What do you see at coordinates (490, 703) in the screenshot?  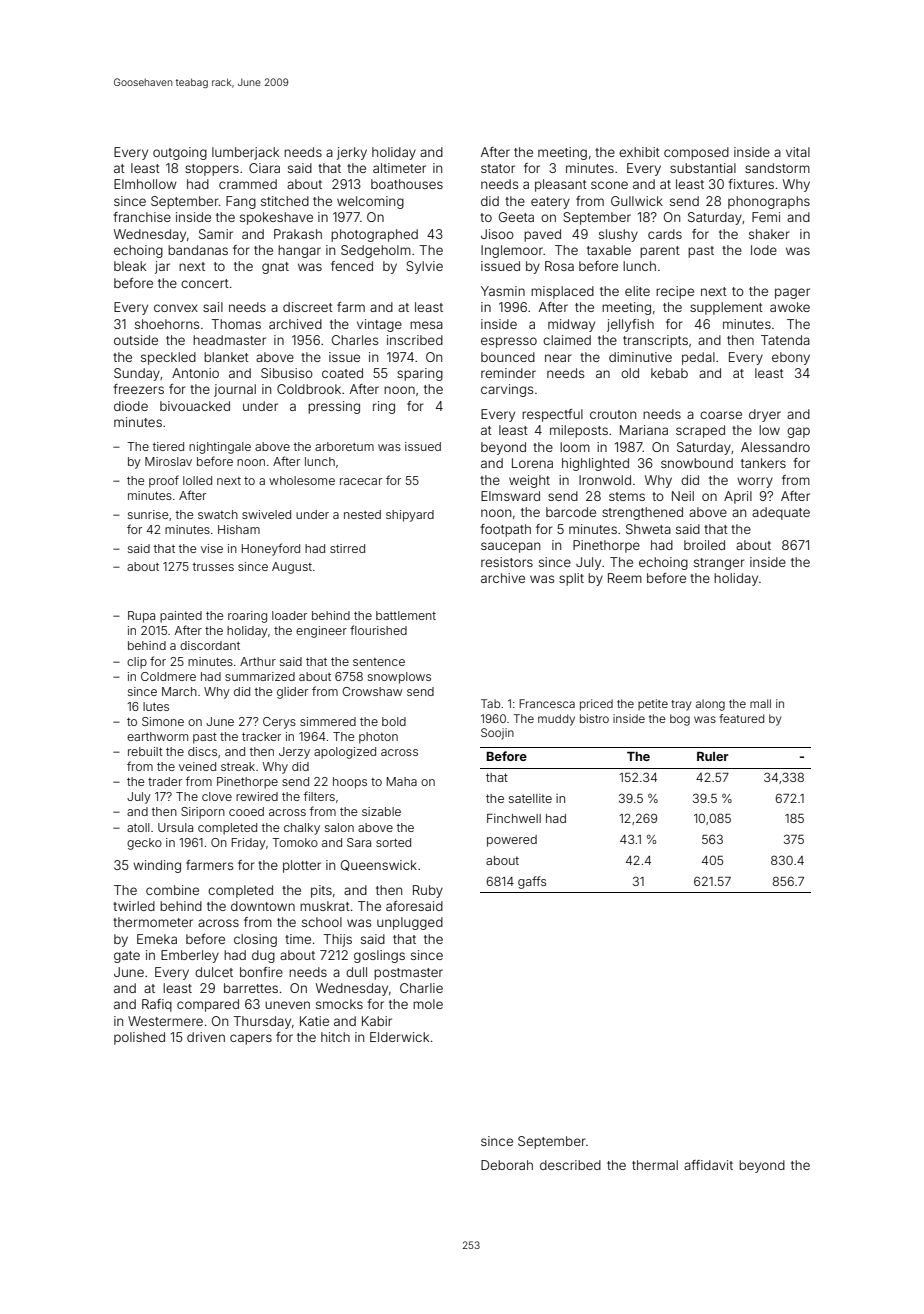 I see `Tab` at bounding box center [490, 703].
